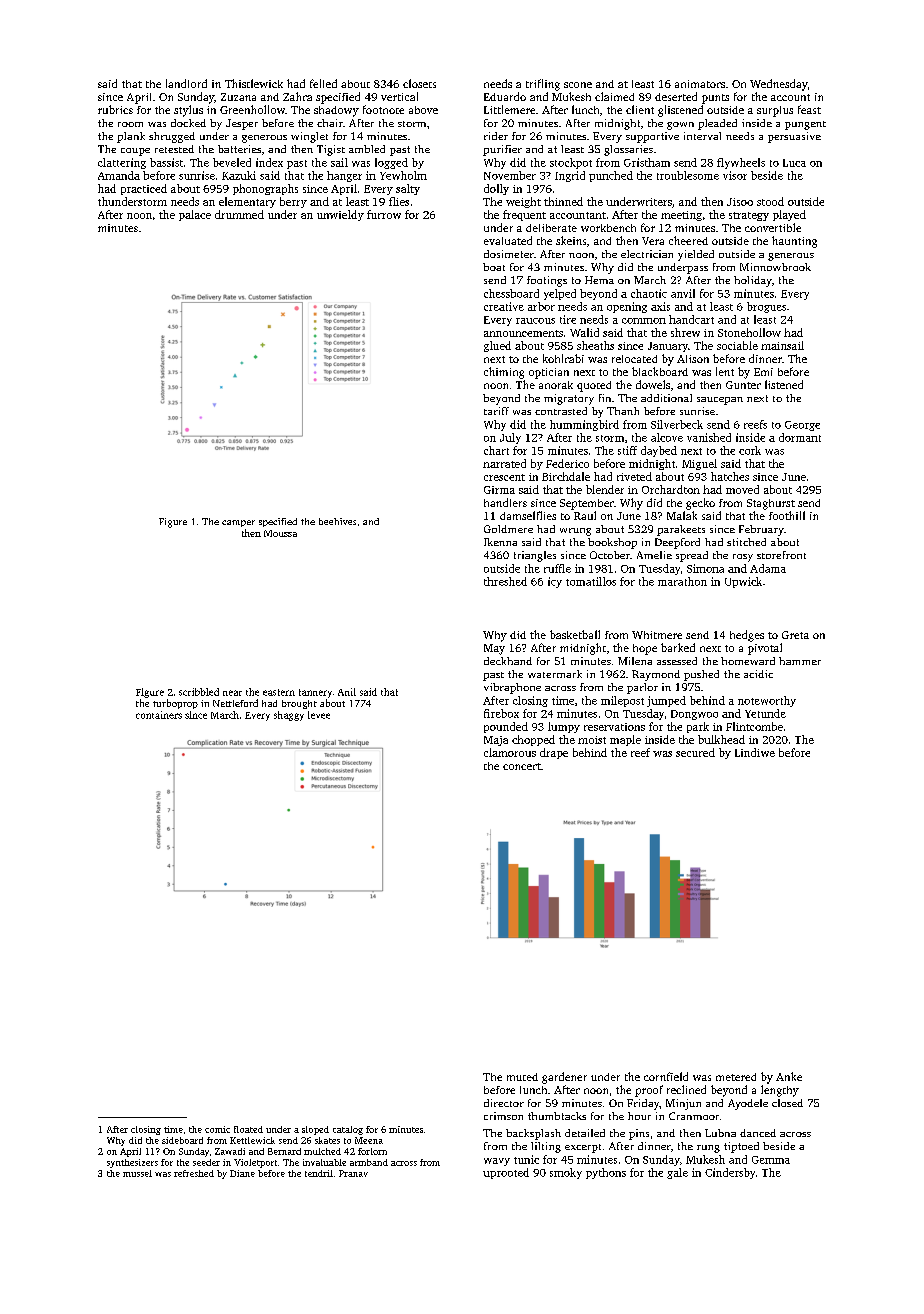  I want to click on Ikenna, so click(500, 542).
